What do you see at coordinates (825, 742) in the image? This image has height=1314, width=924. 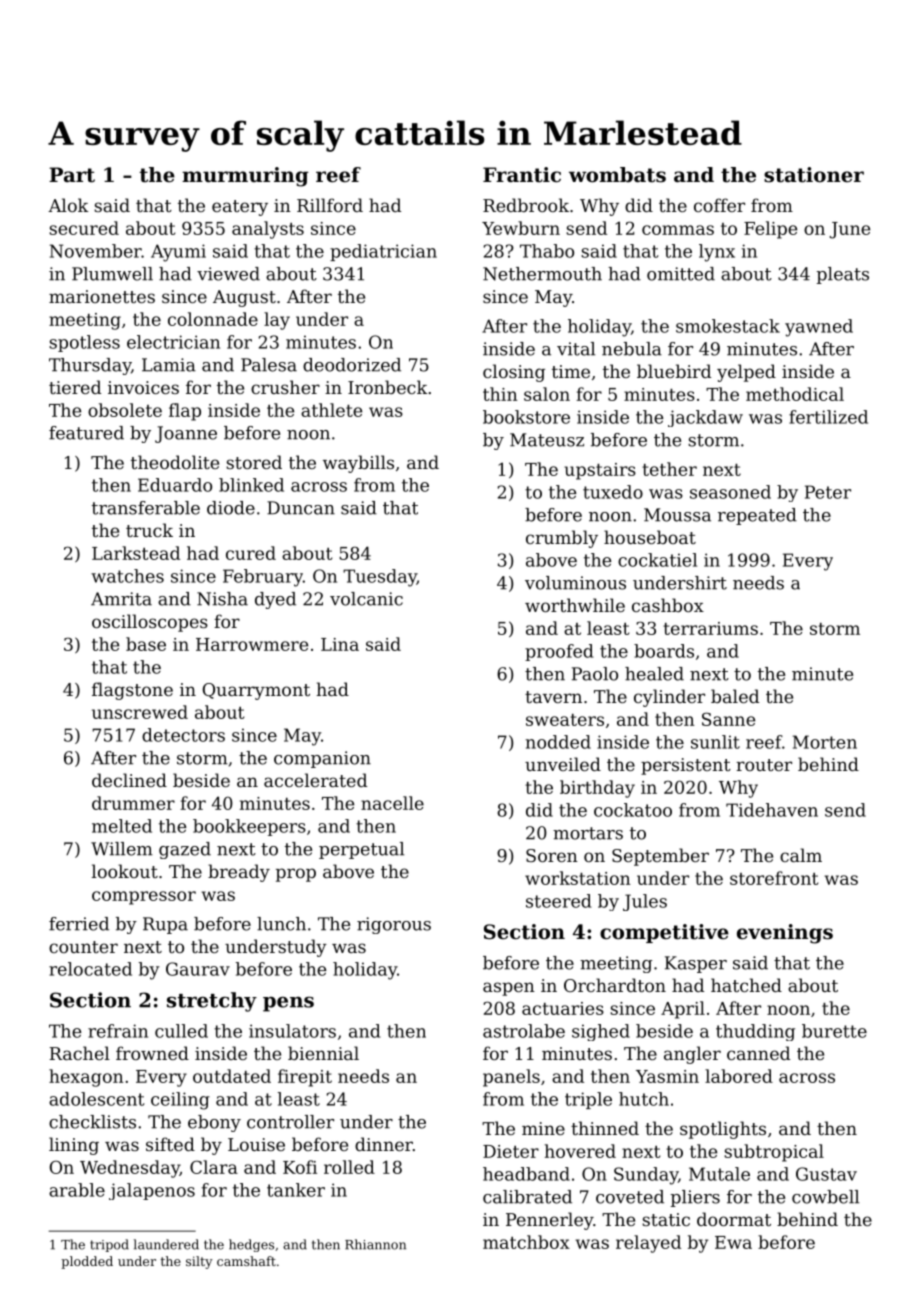 I see `Morten` at bounding box center [825, 742].
